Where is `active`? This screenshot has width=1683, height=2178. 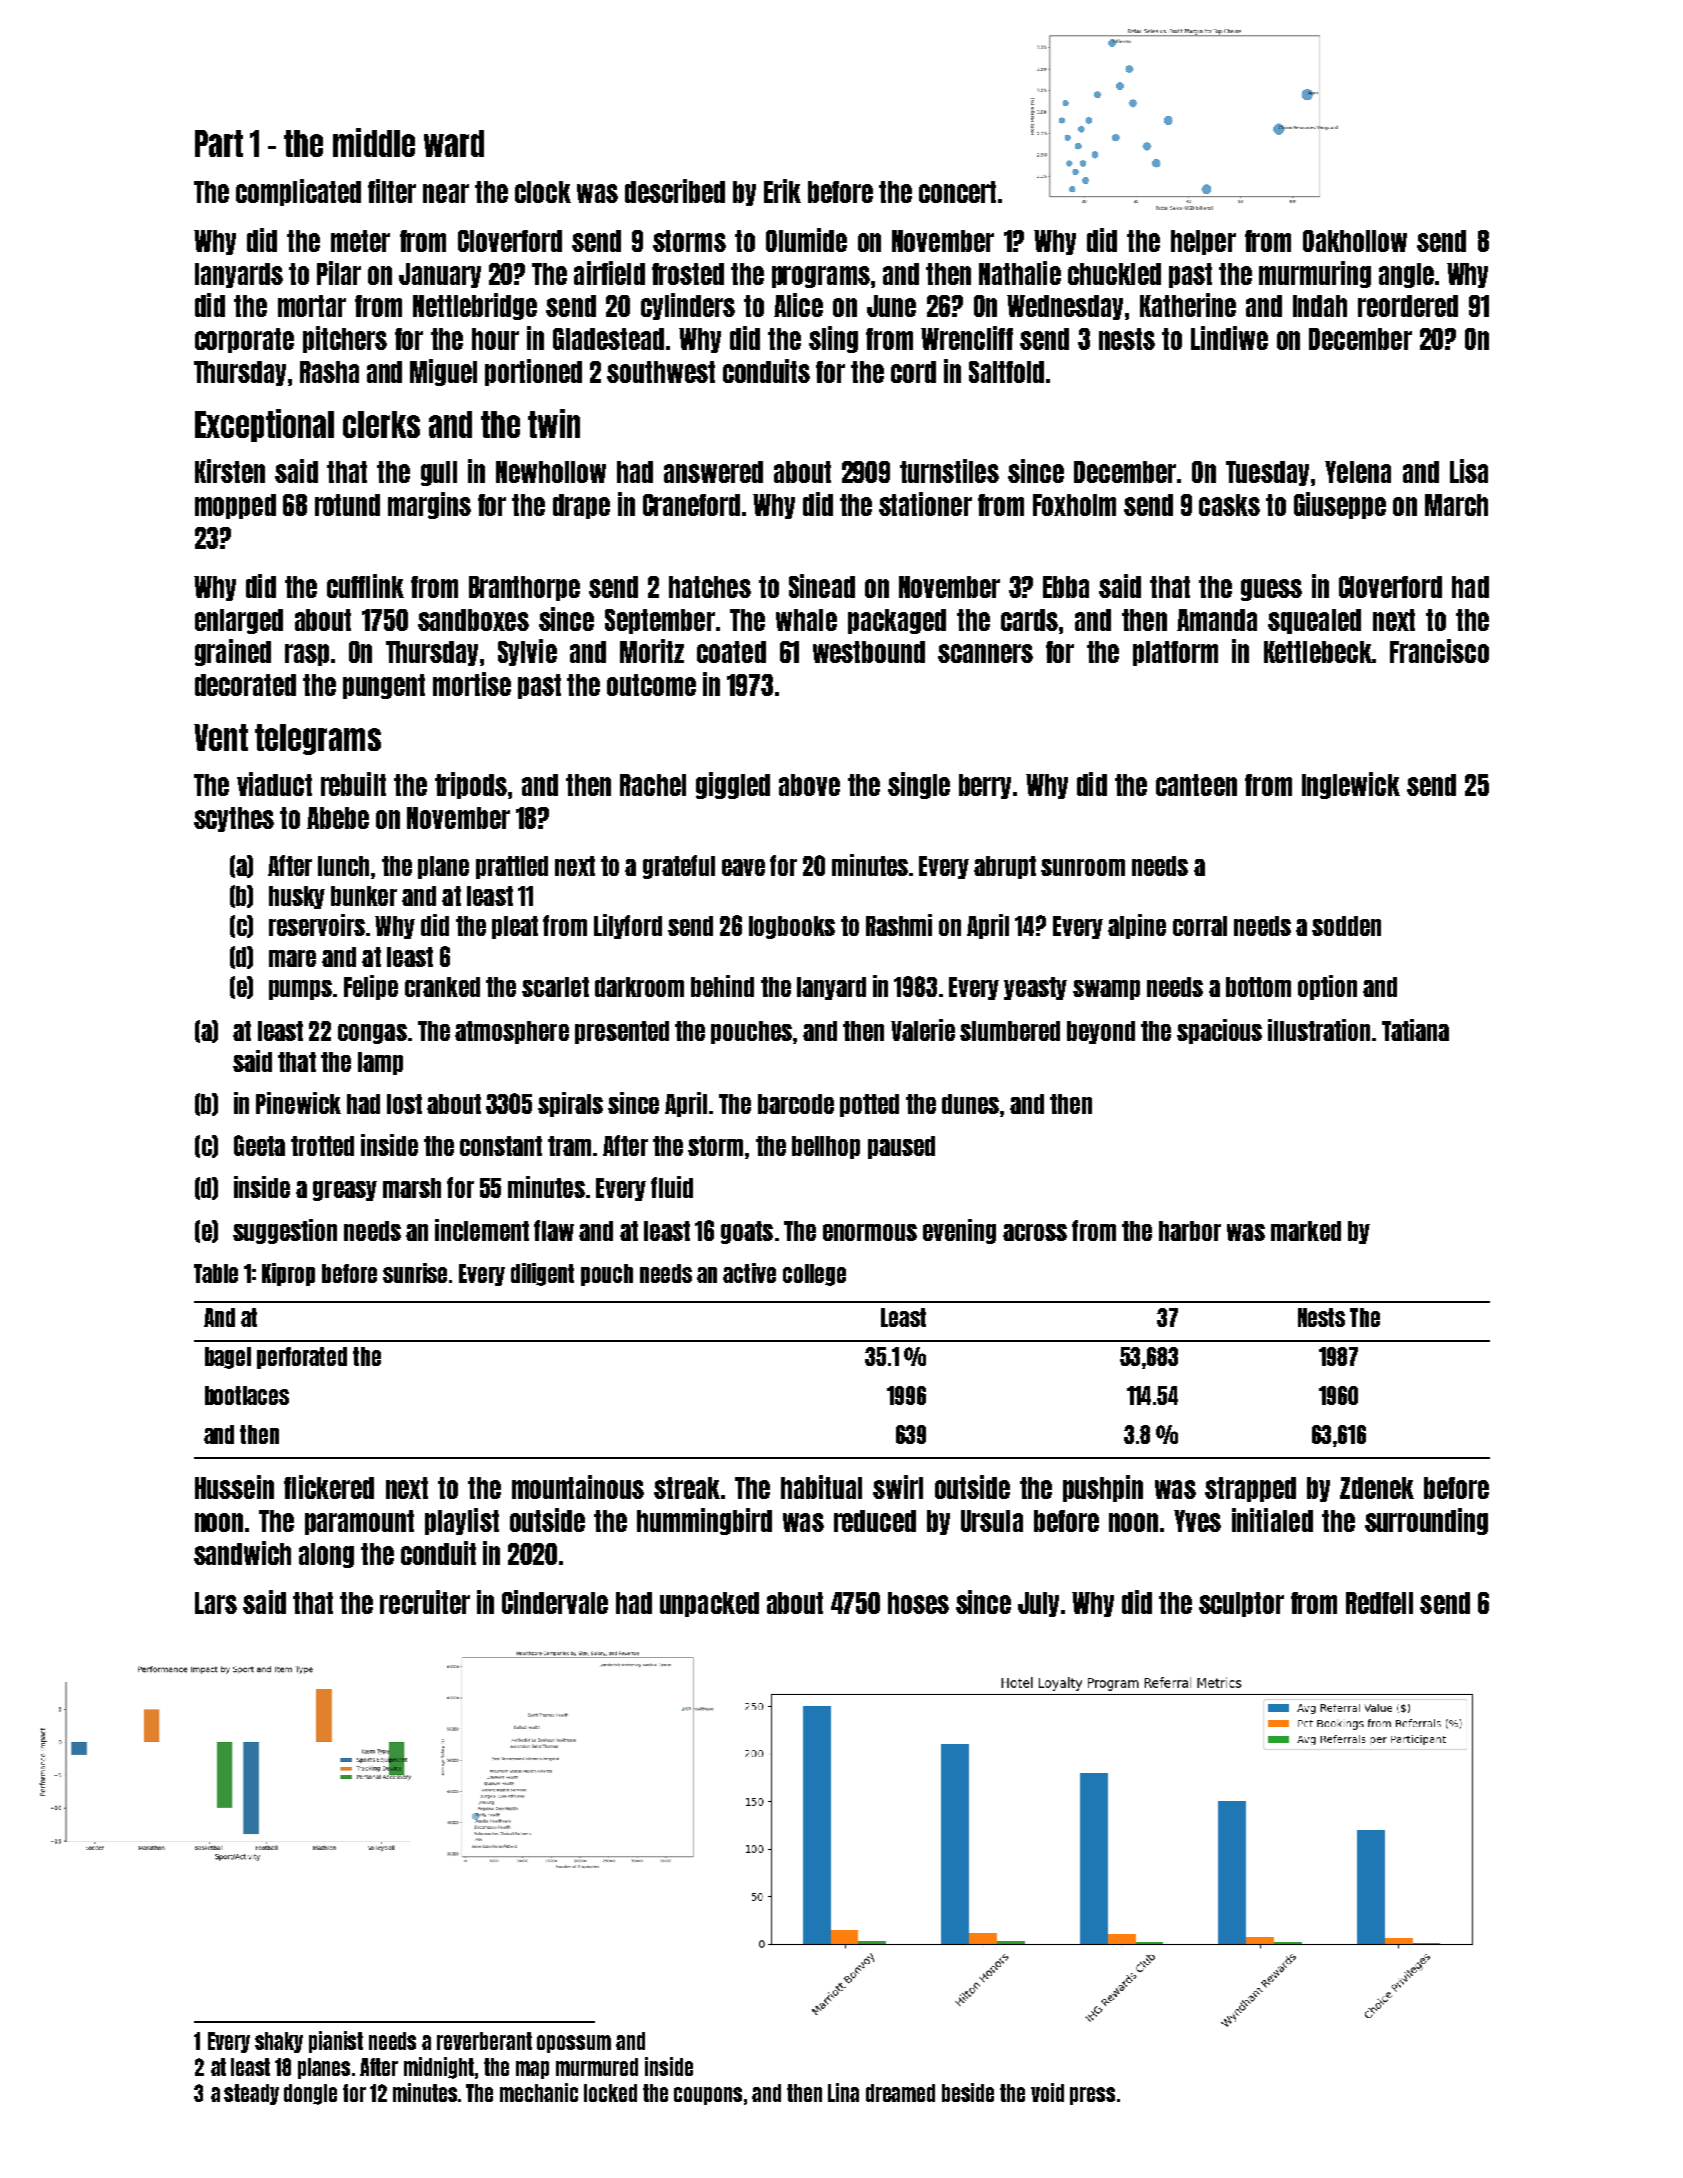
active is located at coordinates (749, 1273).
